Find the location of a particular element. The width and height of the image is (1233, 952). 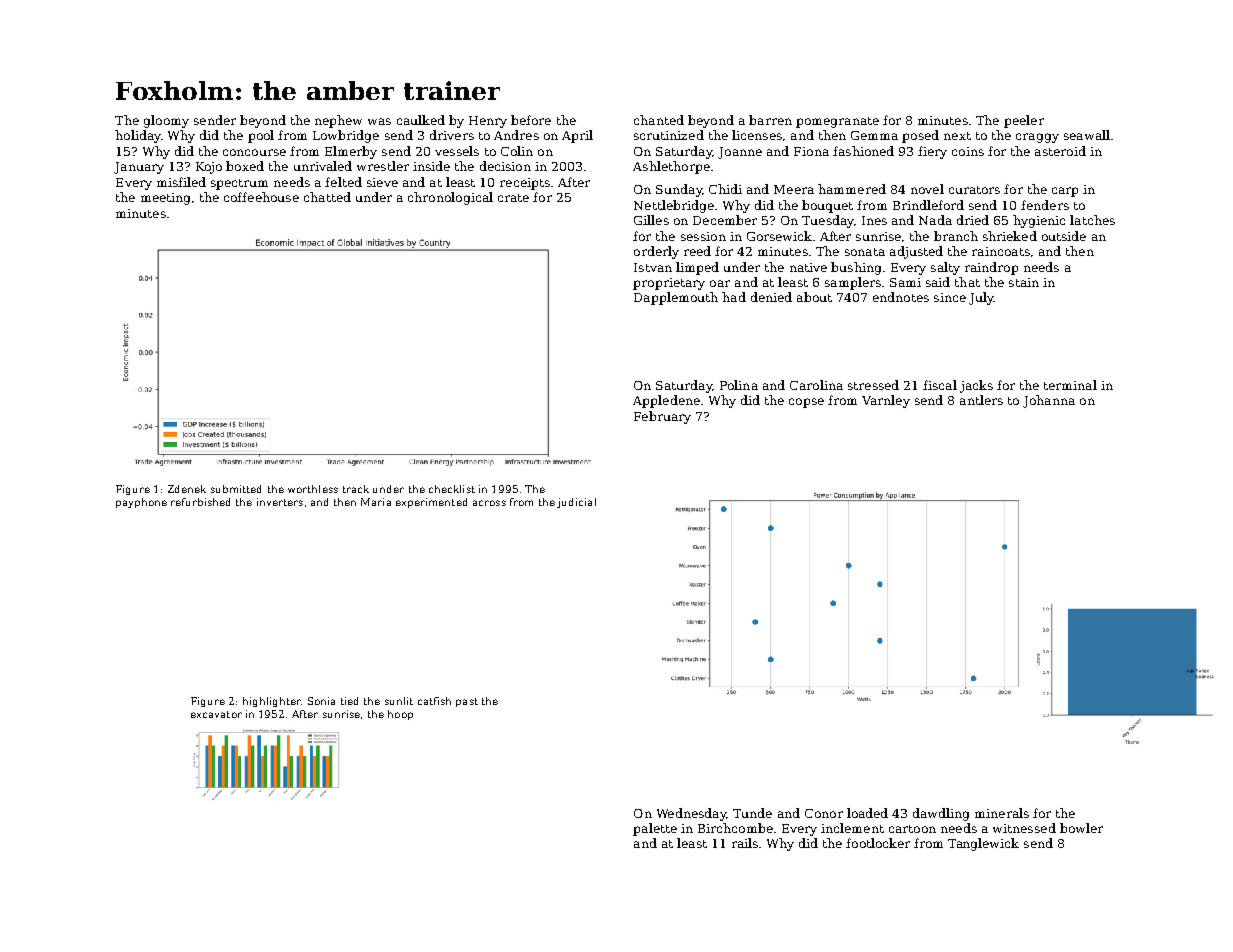

since is located at coordinates (950, 297).
